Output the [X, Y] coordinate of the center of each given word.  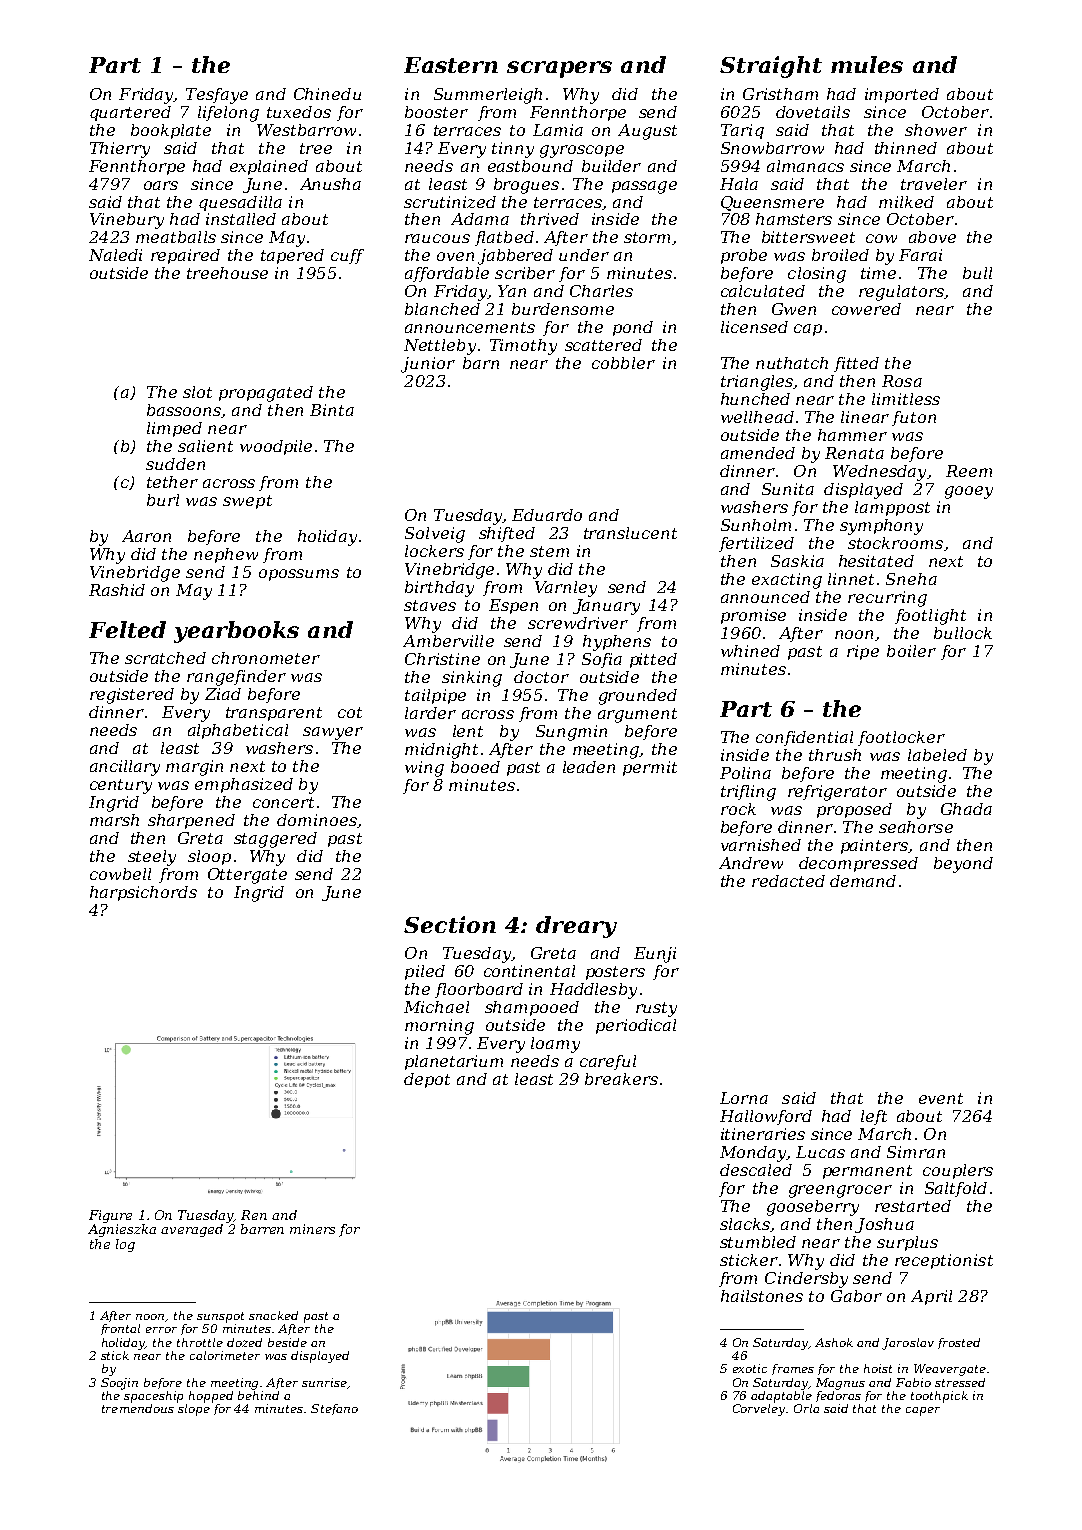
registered [132, 696]
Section [450, 924]
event [941, 1098]
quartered [130, 113]
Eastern [451, 65]
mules [867, 64]
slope [194, 1410]
